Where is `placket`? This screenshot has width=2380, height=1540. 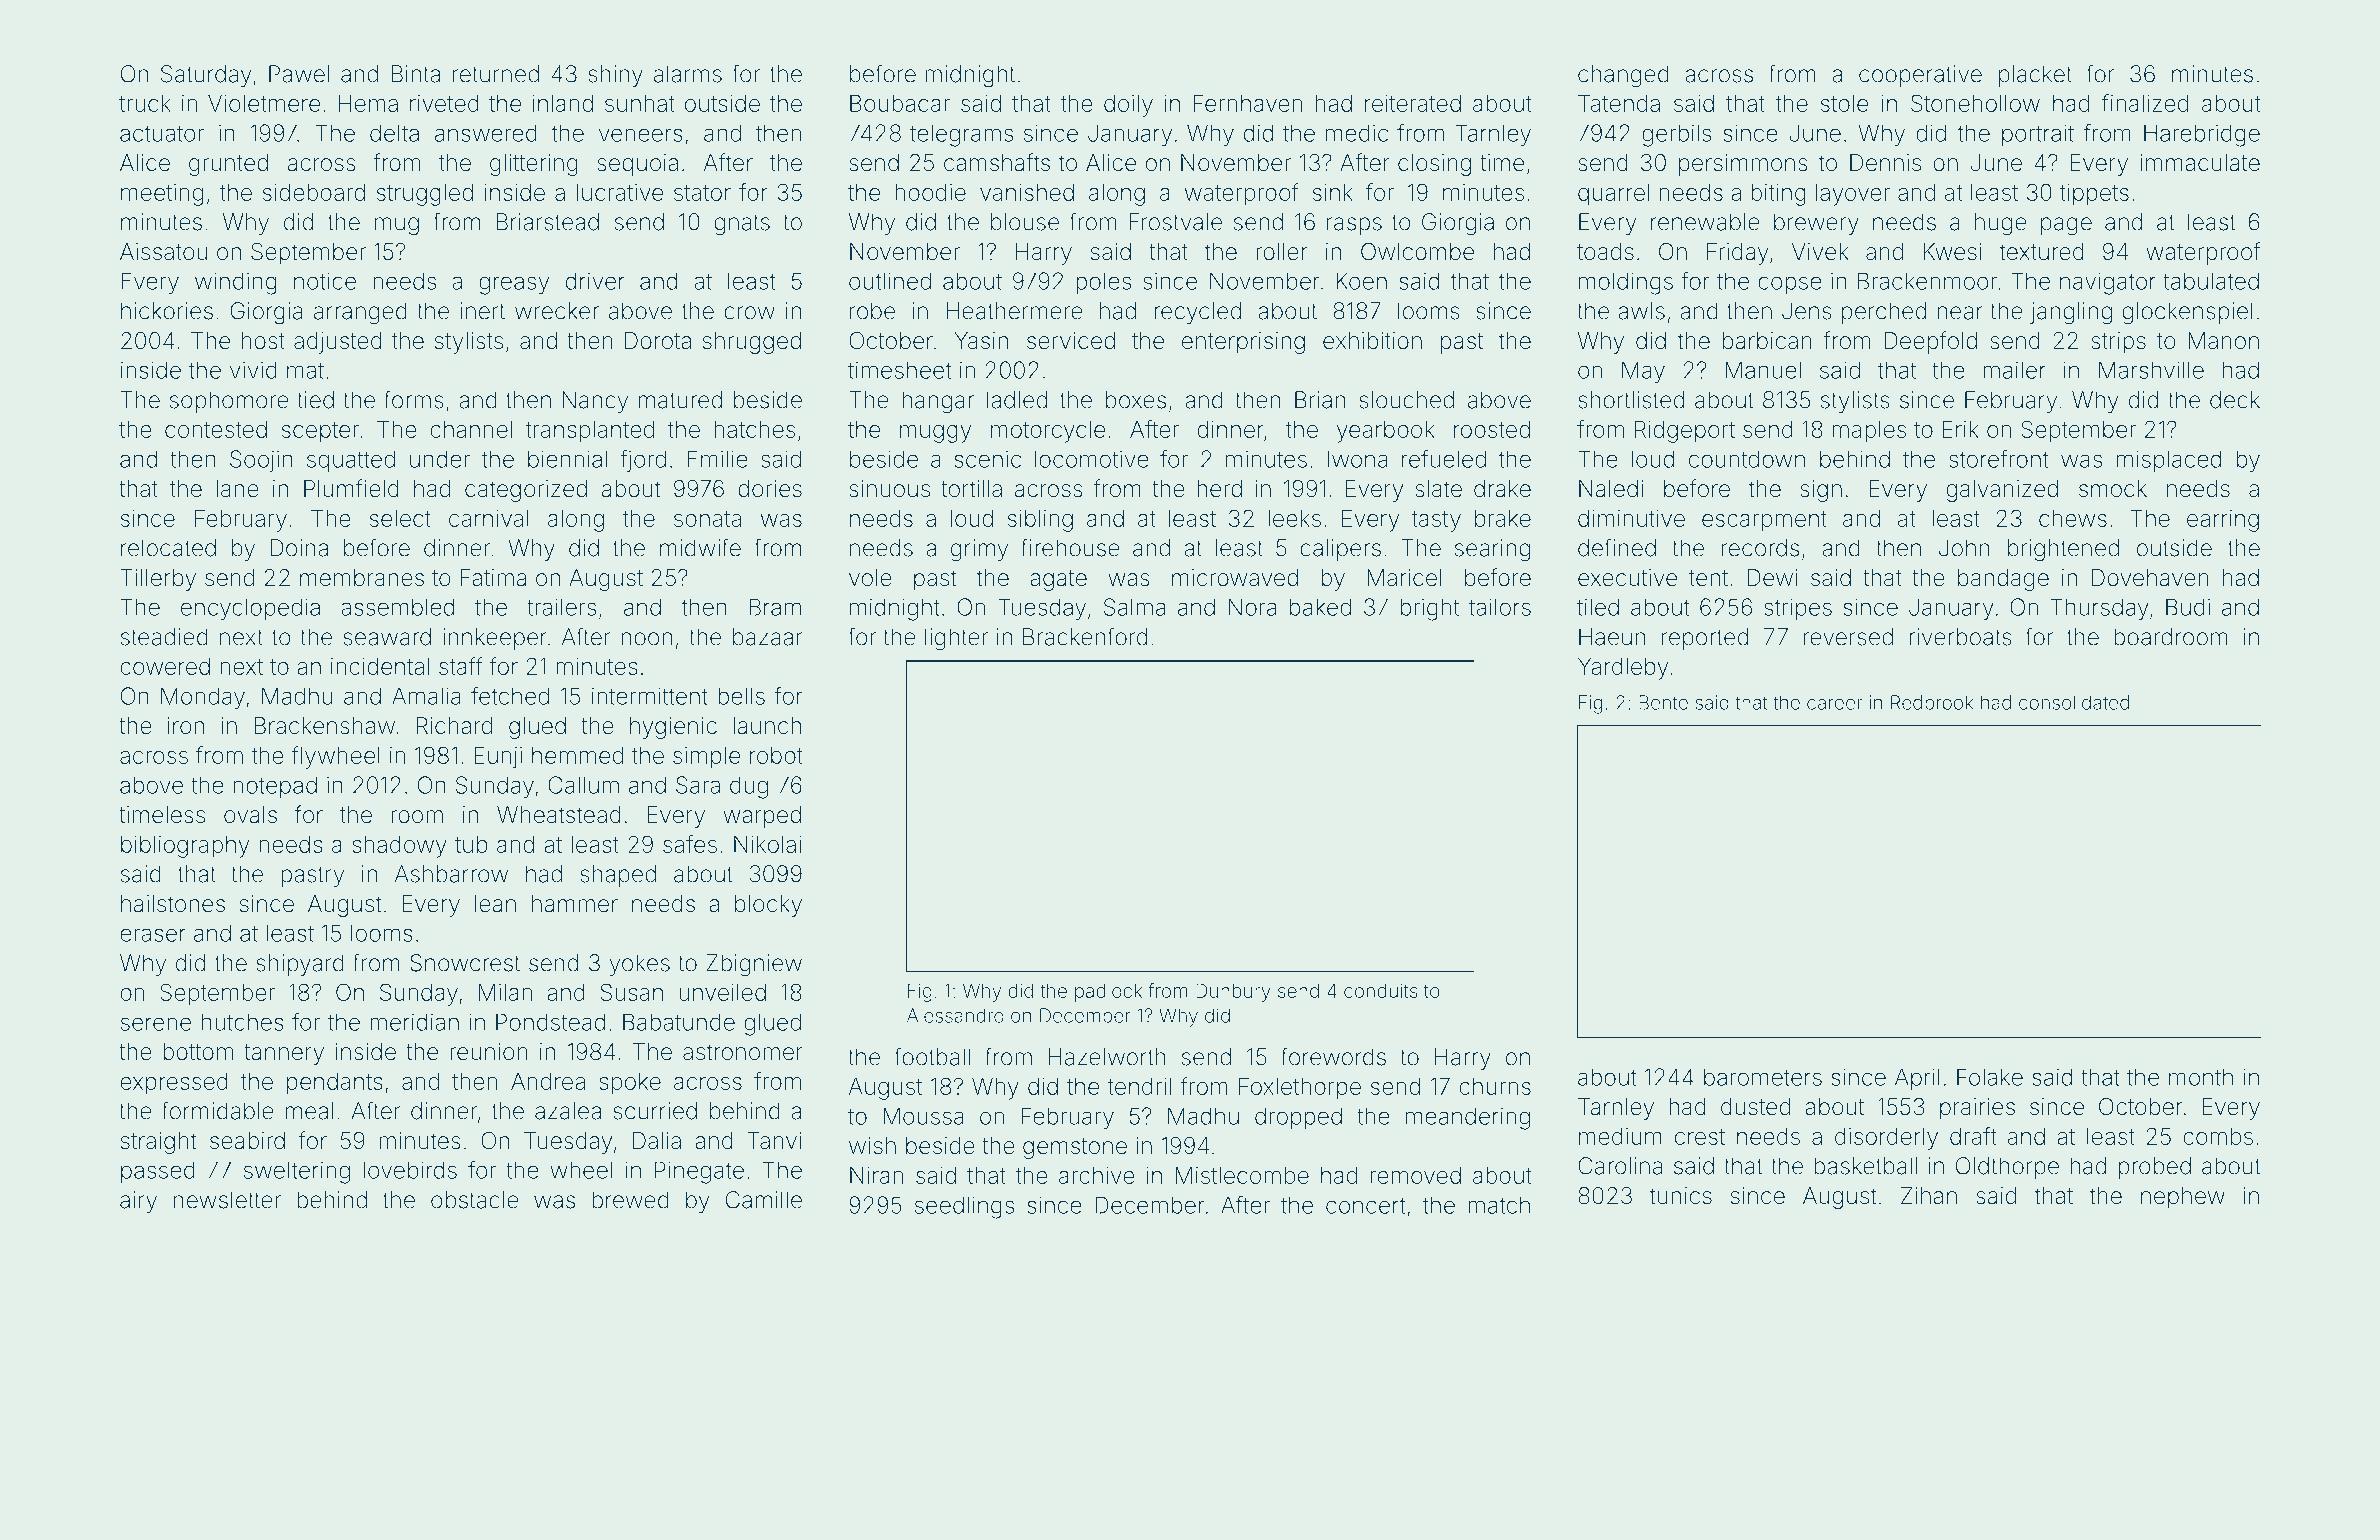
placket is located at coordinates (2035, 76).
